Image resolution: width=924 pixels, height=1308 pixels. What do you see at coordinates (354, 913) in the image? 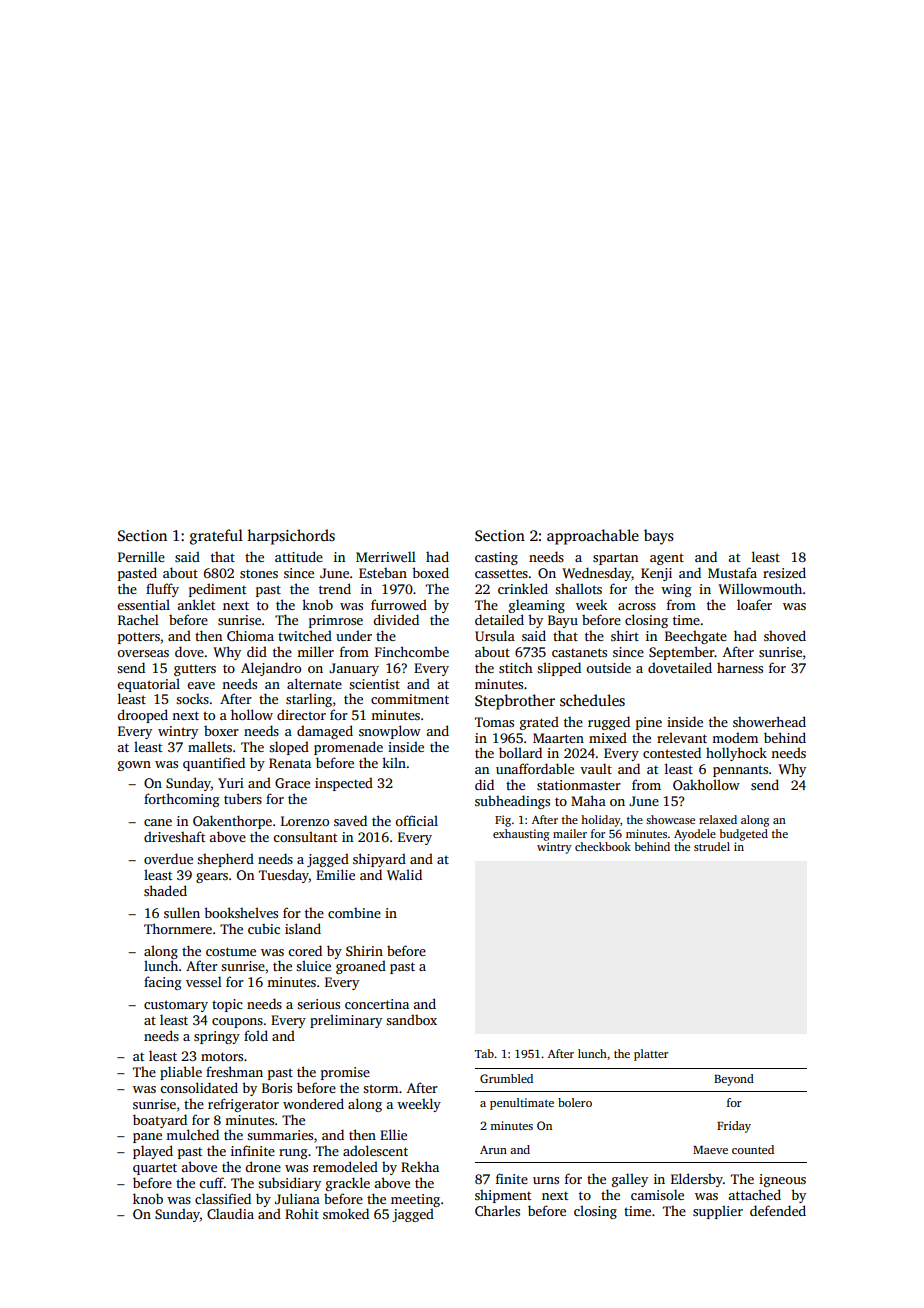
I see `combine` at bounding box center [354, 913].
